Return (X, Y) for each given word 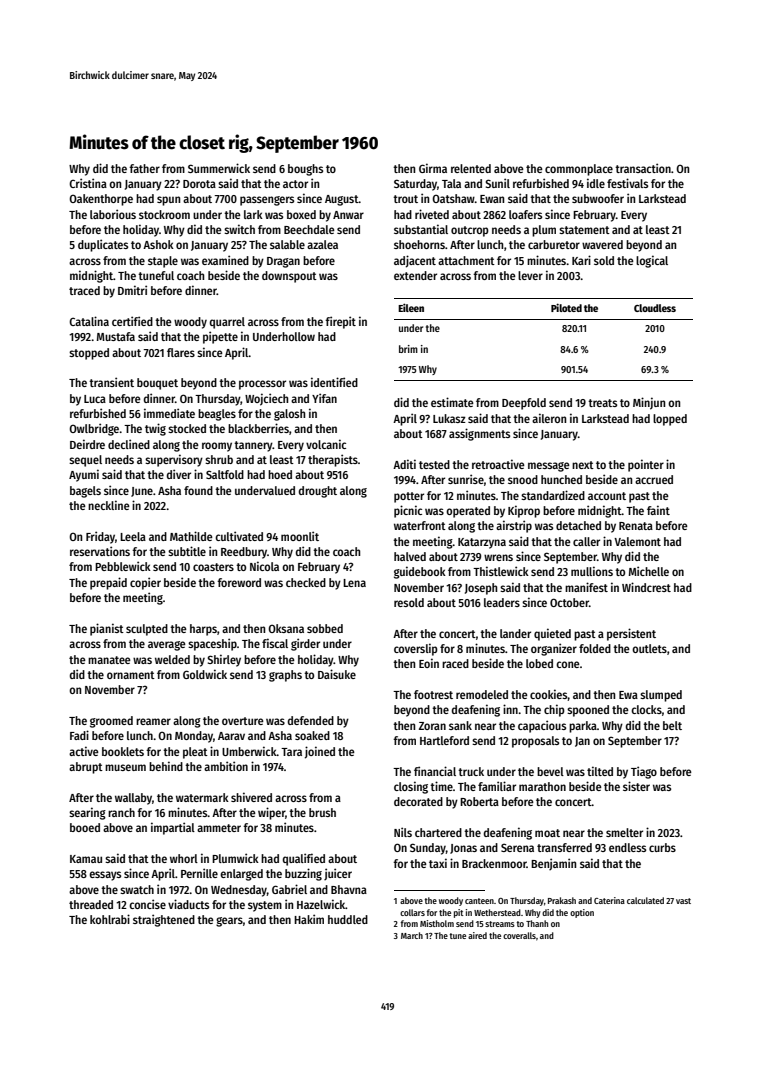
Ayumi (84, 475)
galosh (289, 415)
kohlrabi (110, 919)
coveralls (519, 935)
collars (412, 912)
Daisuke (337, 674)
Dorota (199, 184)
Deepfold (524, 404)
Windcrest (646, 587)
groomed (111, 722)
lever (530, 275)
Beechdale (309, 229)
